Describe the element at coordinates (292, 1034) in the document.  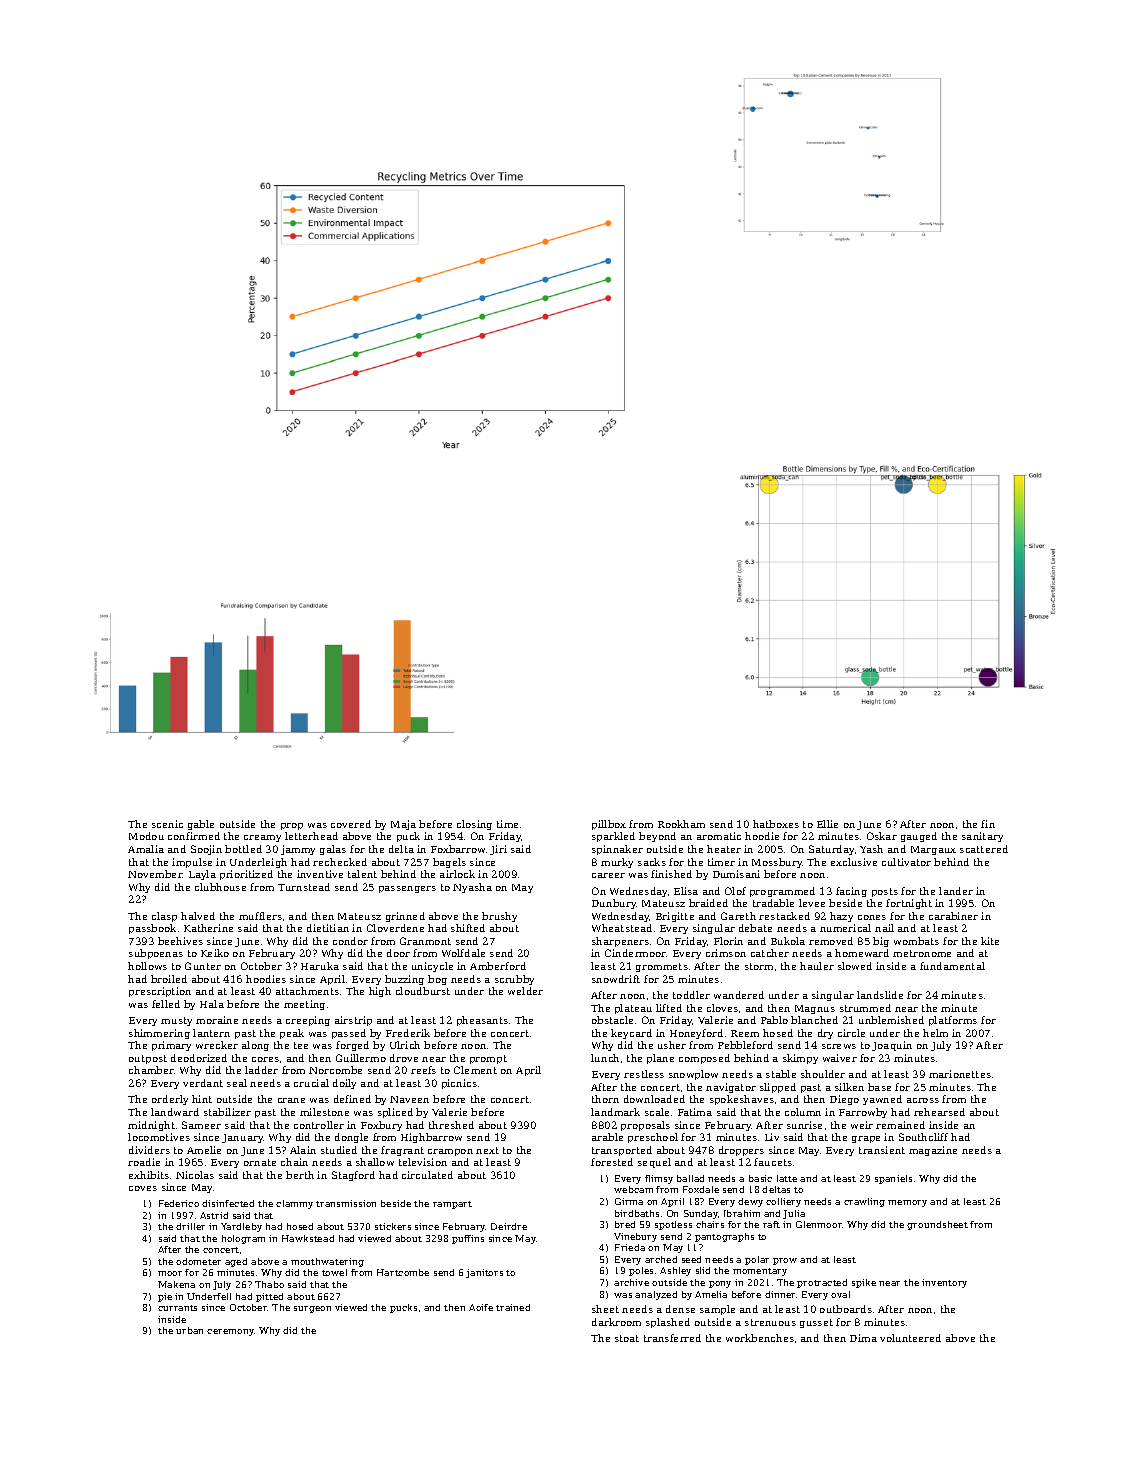
I see `peak` at that location.
